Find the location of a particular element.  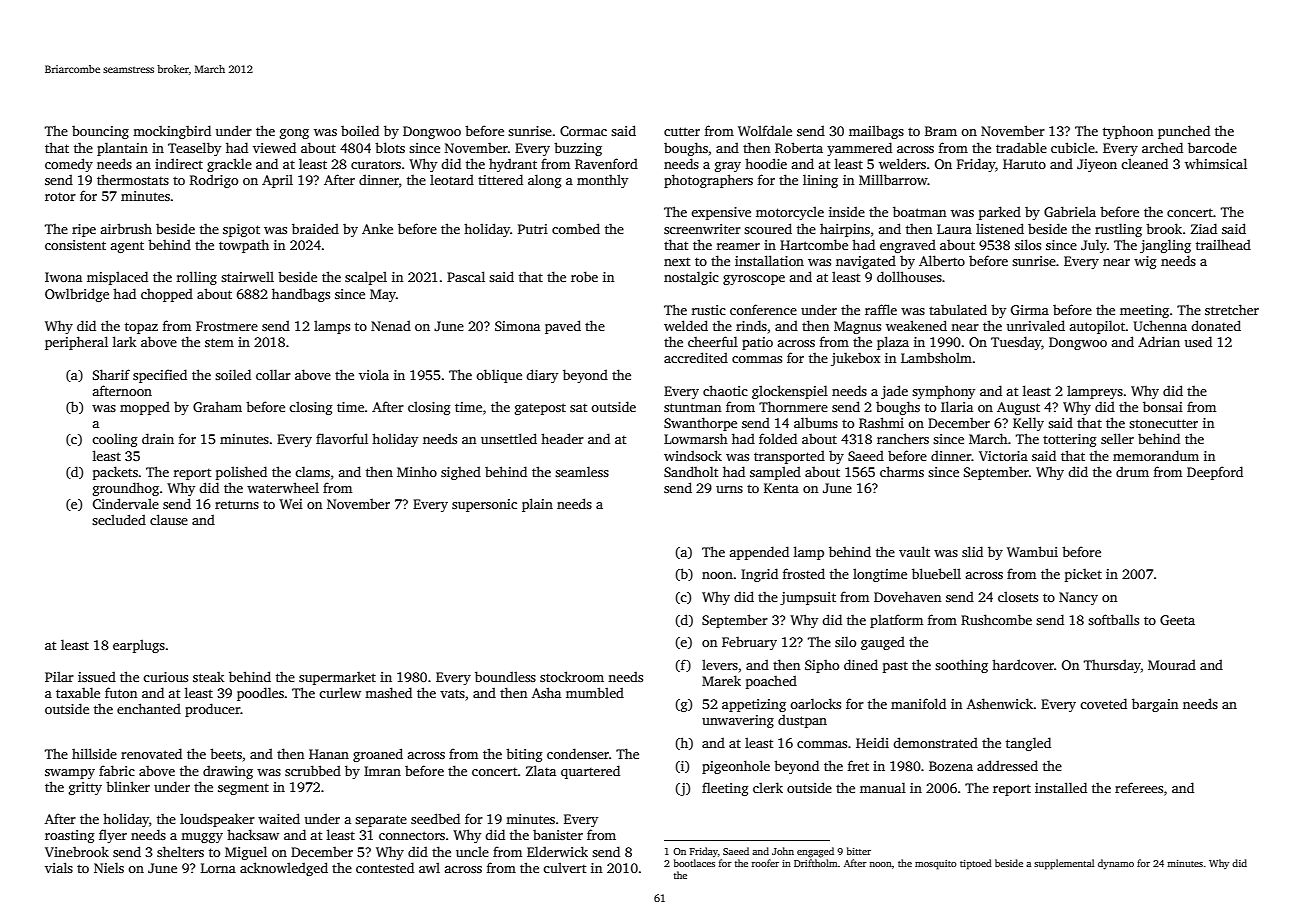

listened is located at coordinates (1000, 228).
